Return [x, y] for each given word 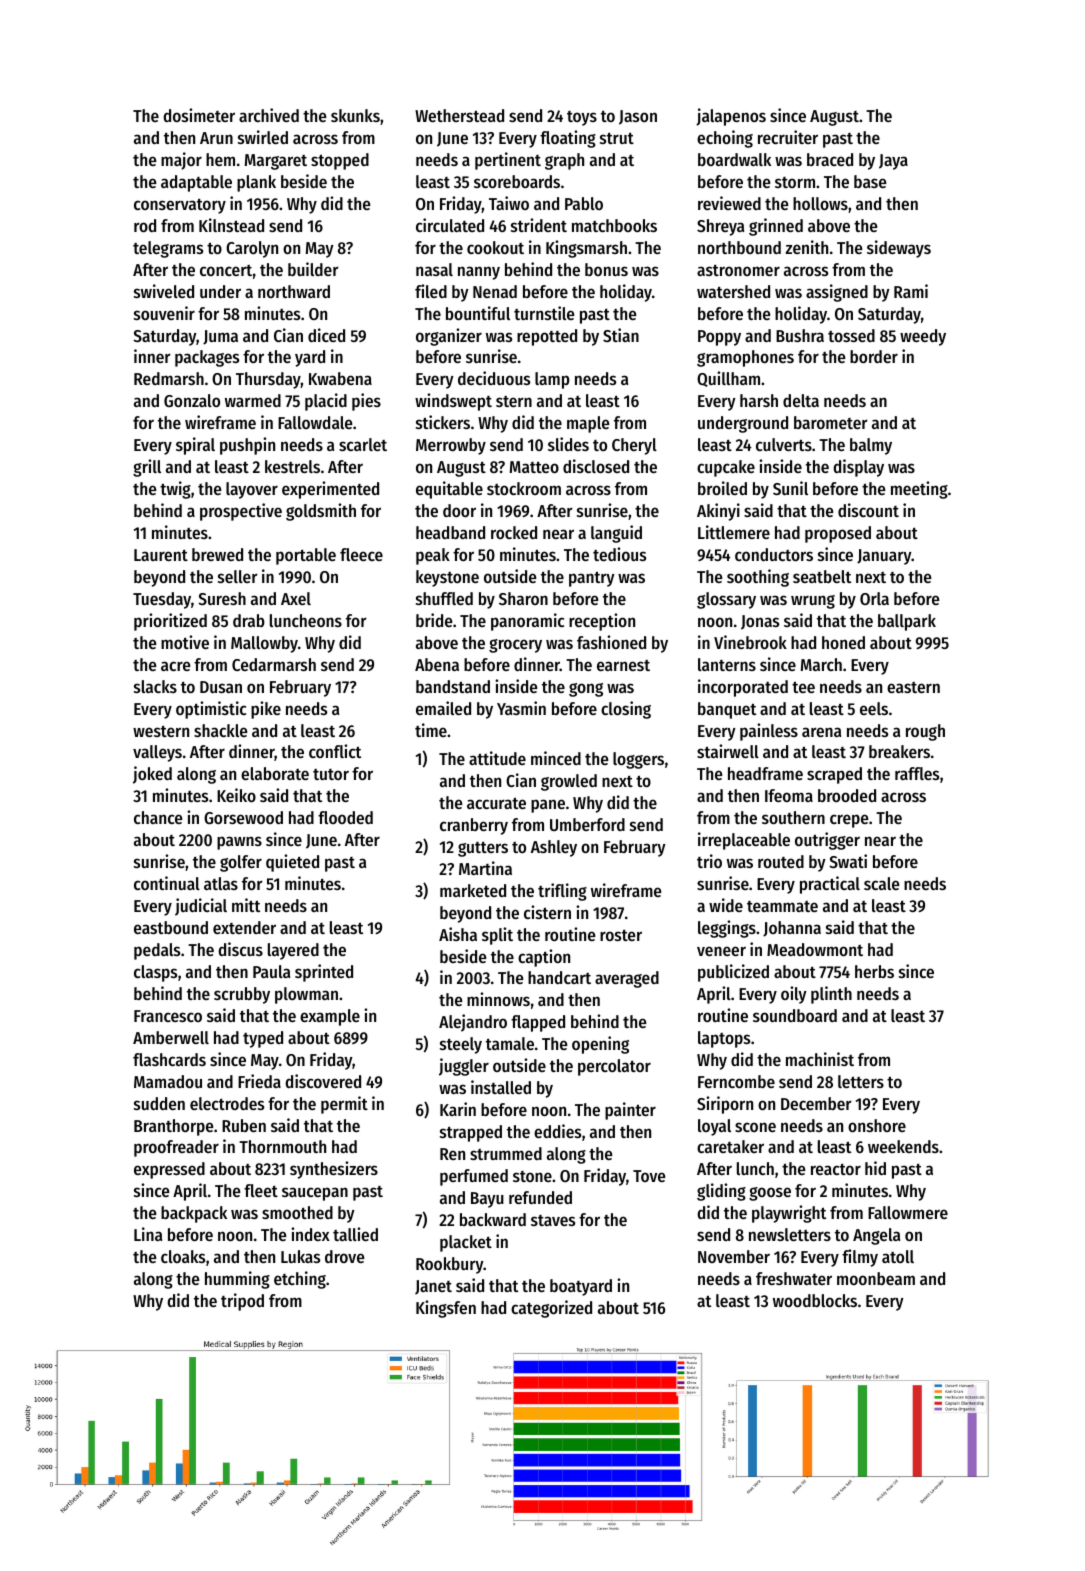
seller [238, 576]
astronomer [738, 270]
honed [843, 642]
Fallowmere [908, 1212]
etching [300, 1280]
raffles [917, 773]
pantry [592, 579]
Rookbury [449, 1265]
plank [256, 183]
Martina [485, 868]
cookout [495, 247]
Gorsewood [243, 817]
